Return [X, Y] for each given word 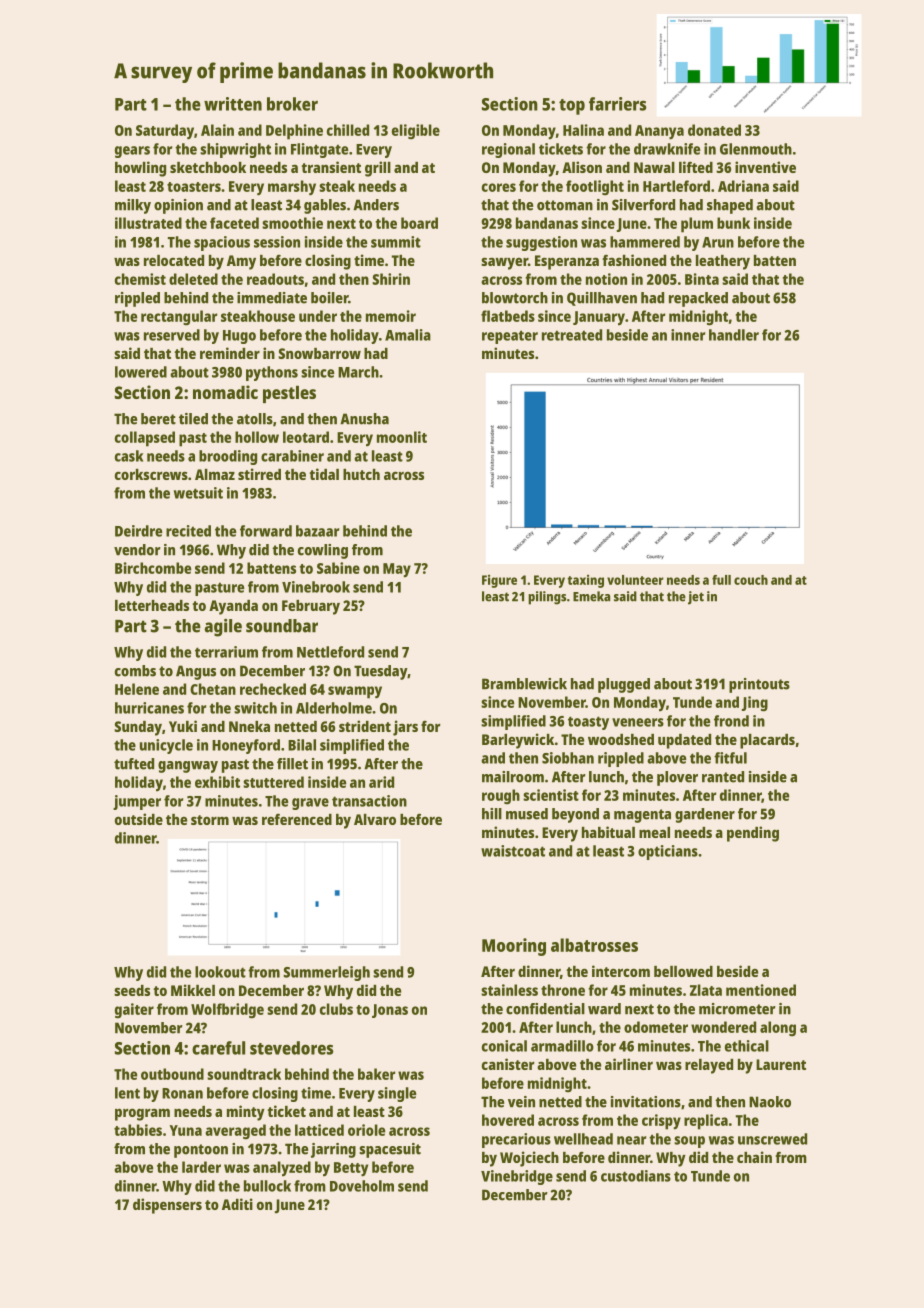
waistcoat [513, 851]
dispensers [167, 1206]
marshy [292, 188]
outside [139, 819]
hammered [645, 242]
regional [508, 150]
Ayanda [233, 607]
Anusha [364, 419]
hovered [508, 1120]
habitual [608, 832]
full [721, 580]
